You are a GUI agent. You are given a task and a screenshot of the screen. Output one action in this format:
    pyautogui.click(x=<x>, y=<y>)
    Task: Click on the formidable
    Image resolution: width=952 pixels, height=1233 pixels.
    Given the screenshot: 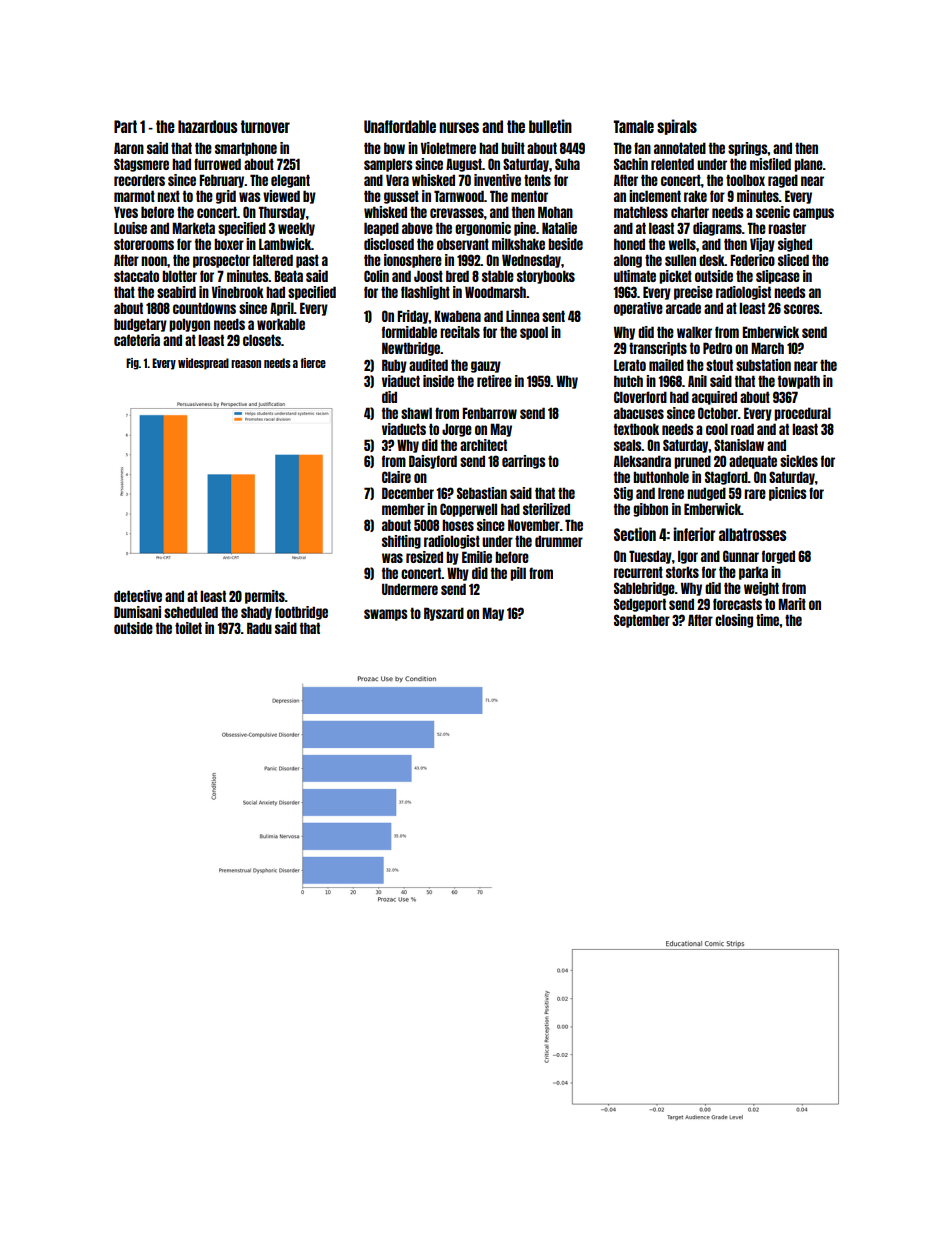 What is the action you would take?
    pyautogui.click(x=409, y=332)
